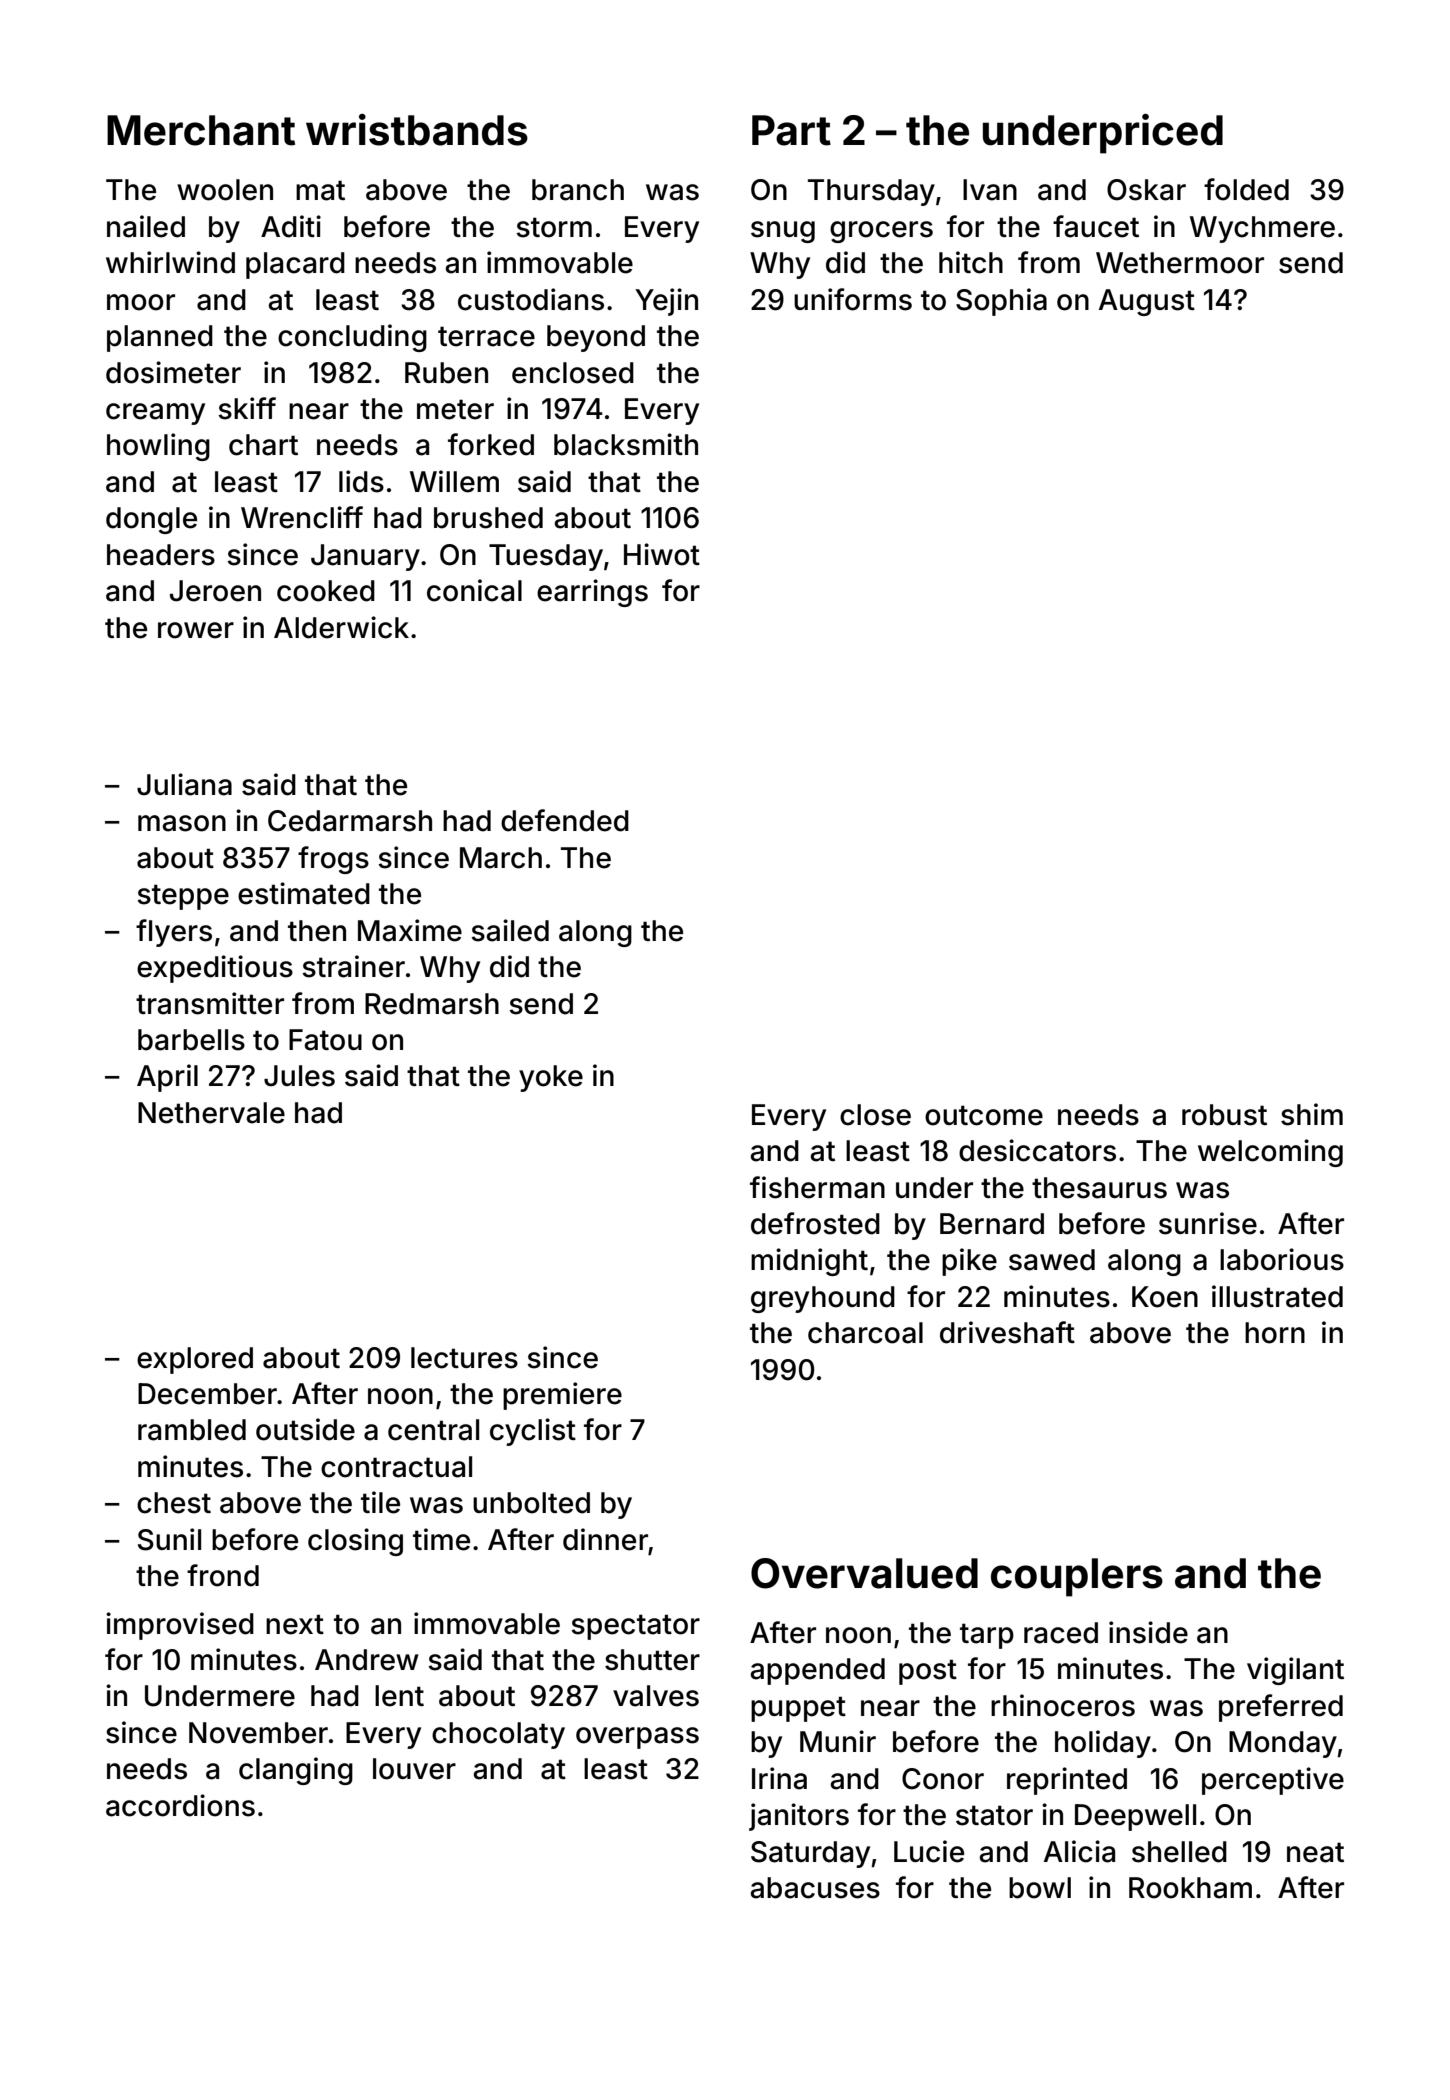 The width and height of the screenshot is (1450, 2100). I want to click on laborious, so click(1282, 1259).
